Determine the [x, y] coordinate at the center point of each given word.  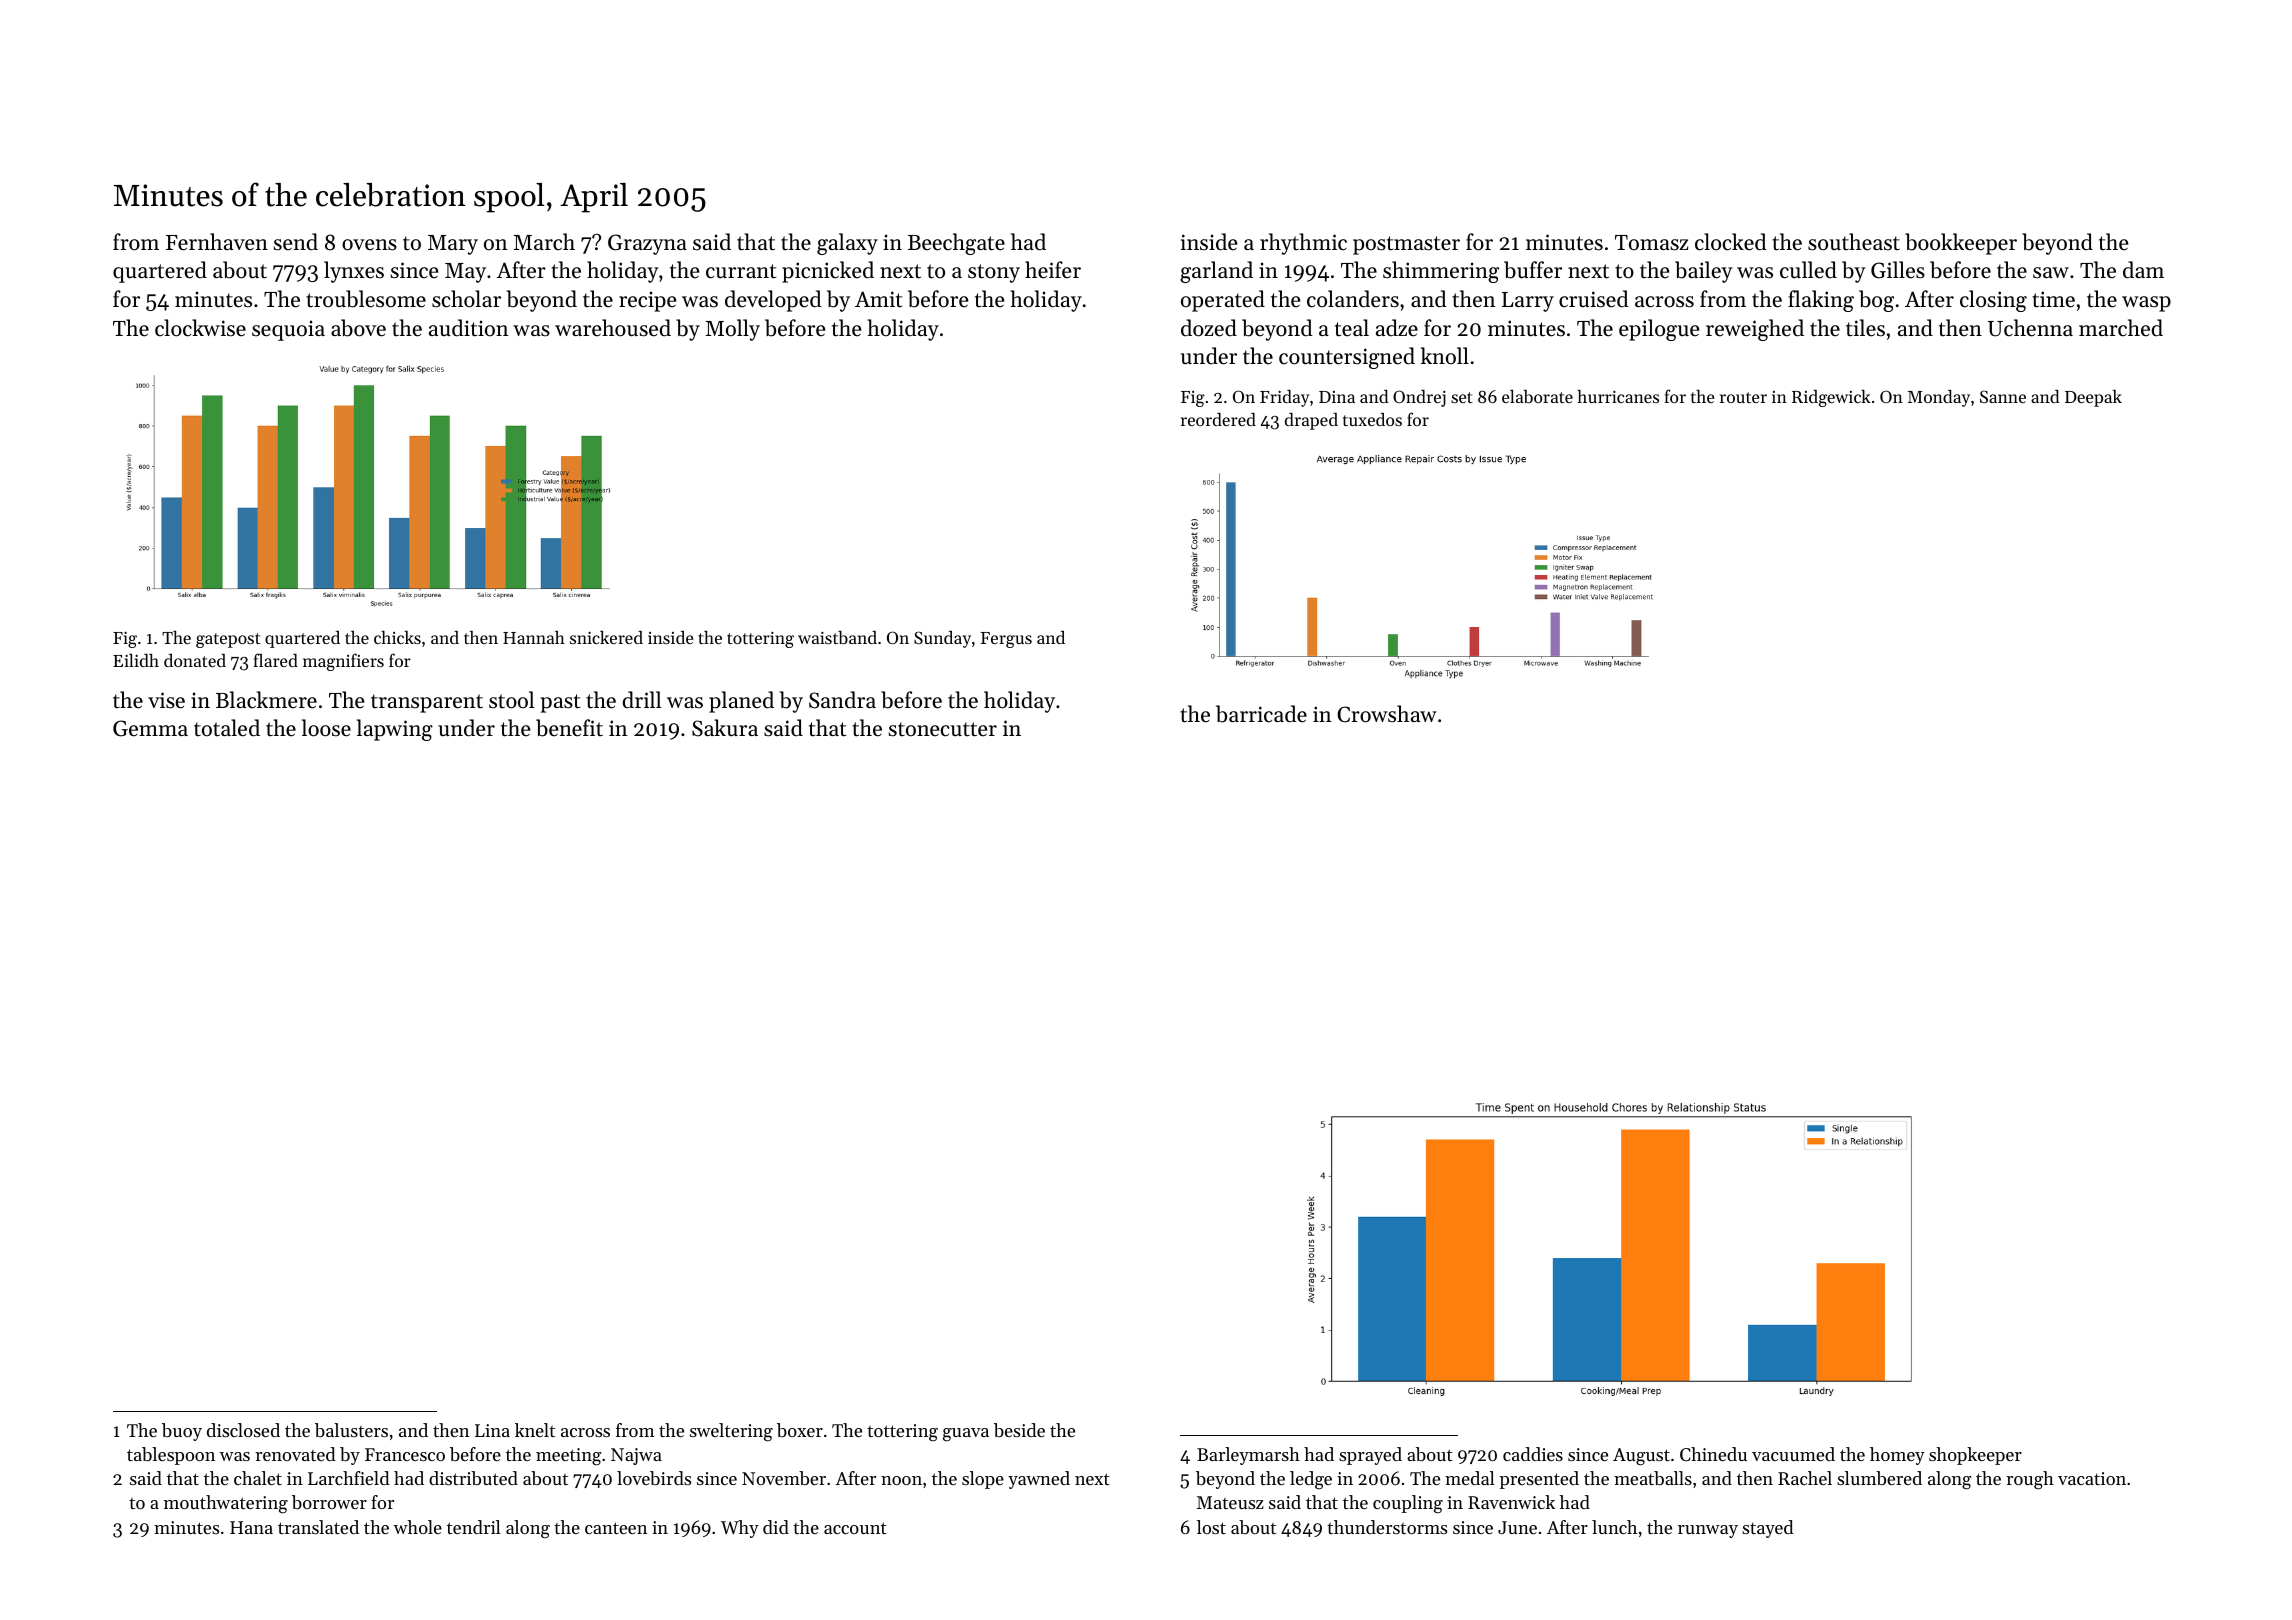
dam [2143, 270]
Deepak [2093, 398]
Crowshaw [1387, 714]
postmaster [1406, 245]
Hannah [534, 637]
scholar [466, 299]
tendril [474, 1527]
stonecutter [943, 729]
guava [966, 1435]
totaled [227, 728]
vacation [2092, 1478]
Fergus [1006, 640]
